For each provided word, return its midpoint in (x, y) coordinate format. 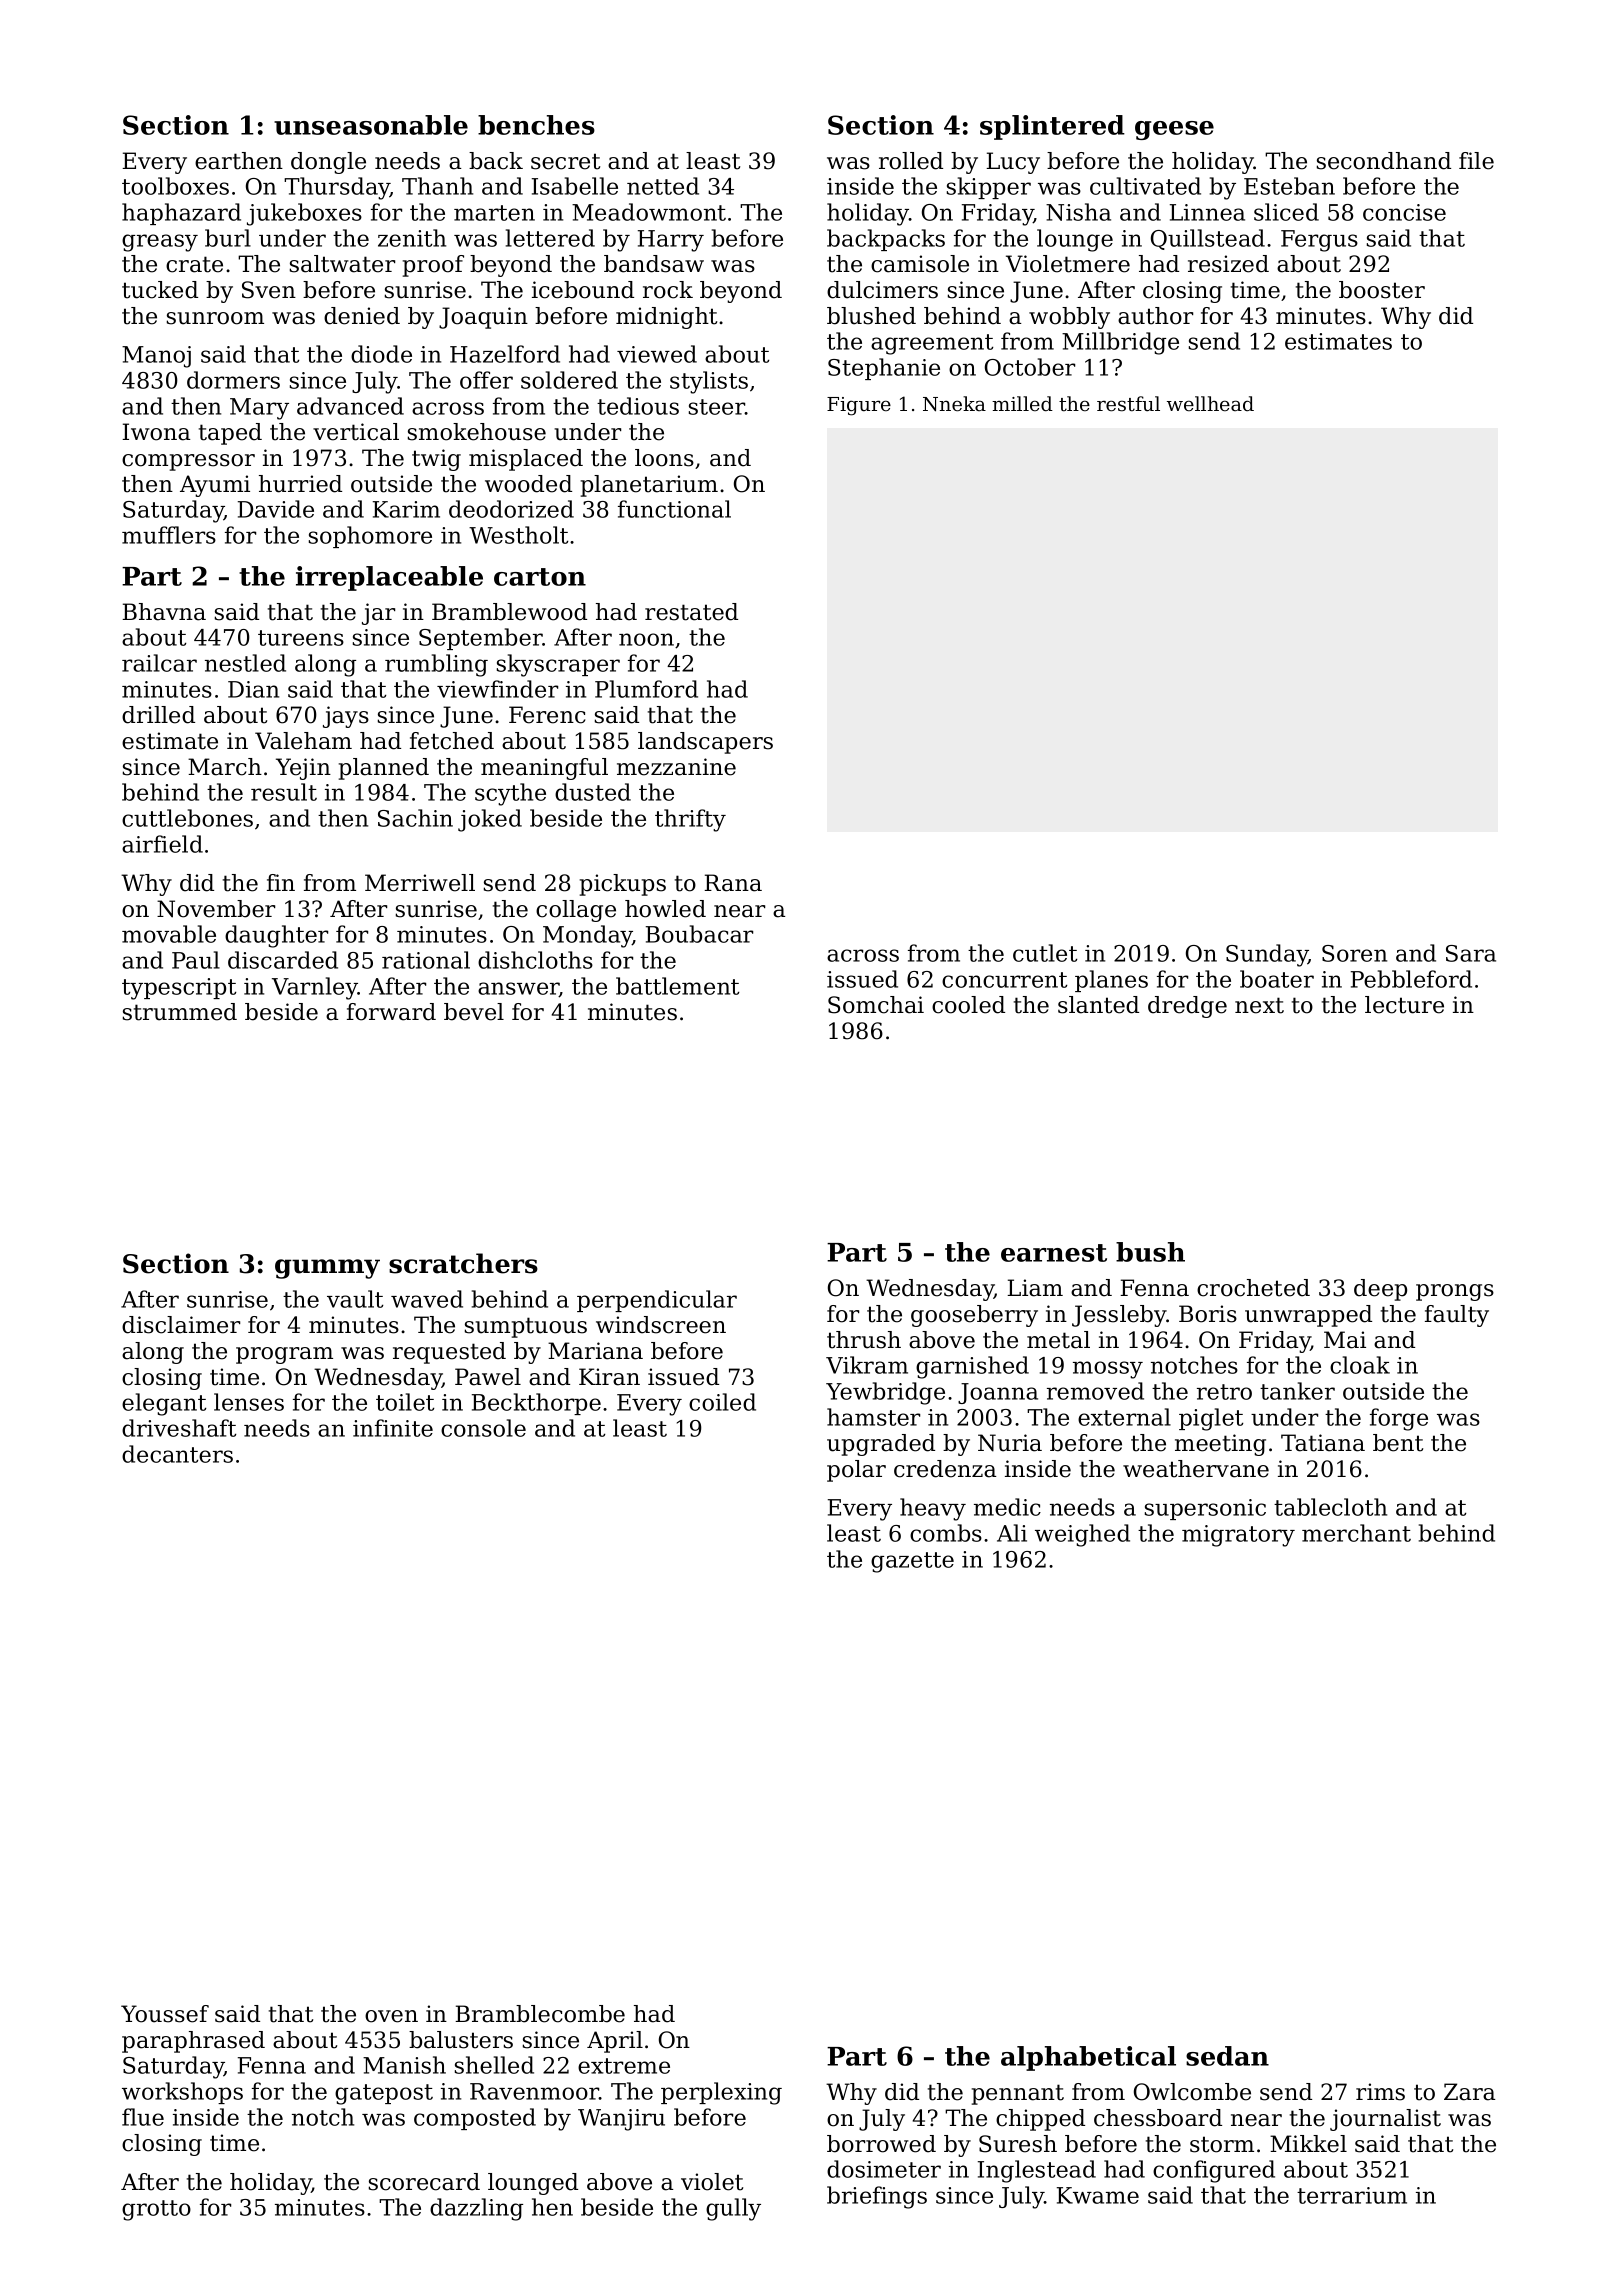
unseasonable (371, 125)
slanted (1098, 1005)
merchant (1356, 1533)
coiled (722, 1402)
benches (536, 125)
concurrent (1004, 980)
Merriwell (420, 883)
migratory (1238, 1536)
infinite (393, 1428)
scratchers (463, 1263)
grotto (156, 2210)
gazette (912, 1562)
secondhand (1384, 161)
